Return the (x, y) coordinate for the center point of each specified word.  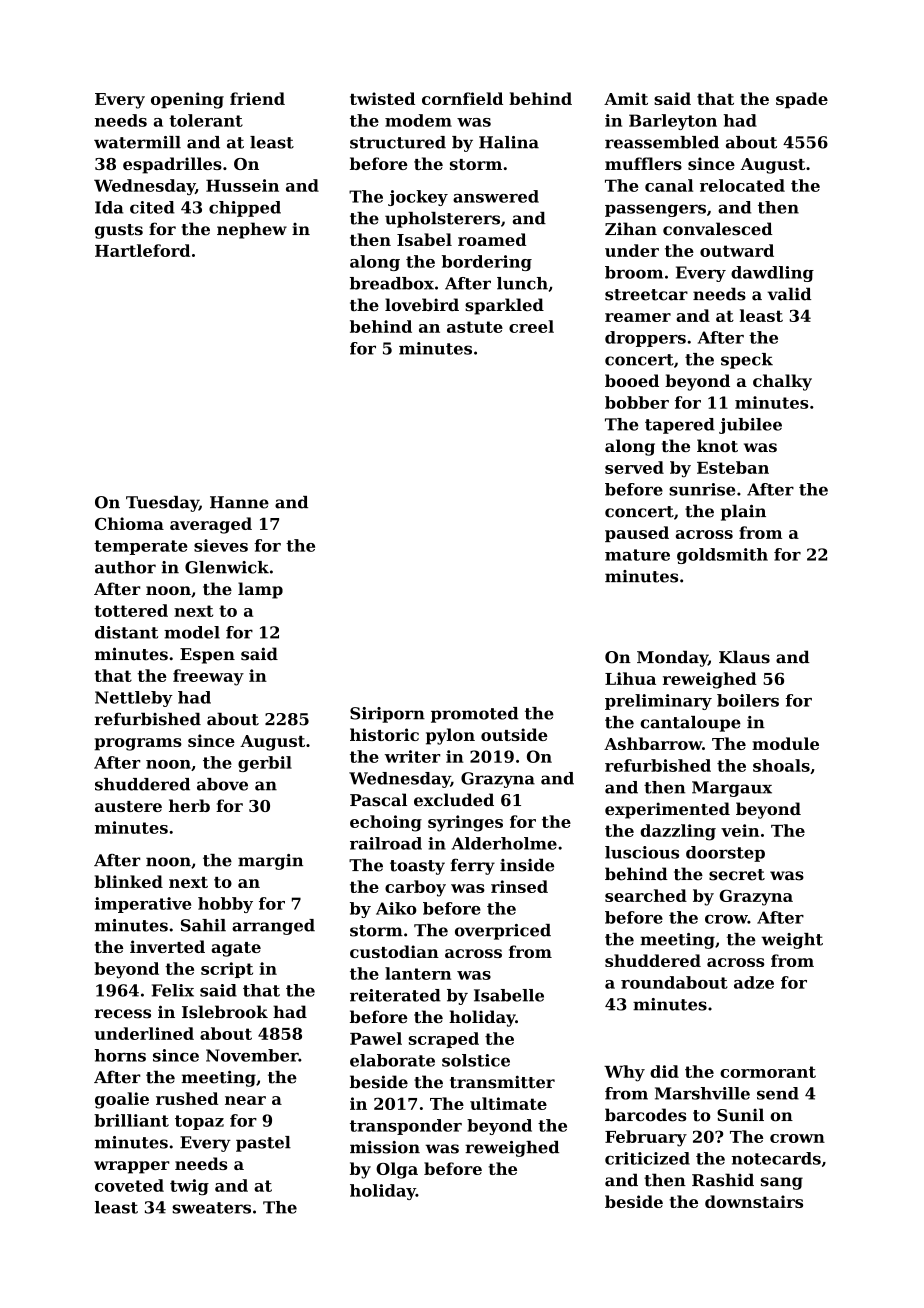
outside (514, 734)
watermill (137, 142)
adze (754, 982)
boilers (748, 700)
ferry (473, 866)
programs (138, 744)
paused (637, 534)
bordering (487, 263)
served (634, 467)
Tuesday (162, 504)
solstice (476, 1060)
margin (270, 862)
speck (747, 361)
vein (740, 830)
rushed (187, 1098)
